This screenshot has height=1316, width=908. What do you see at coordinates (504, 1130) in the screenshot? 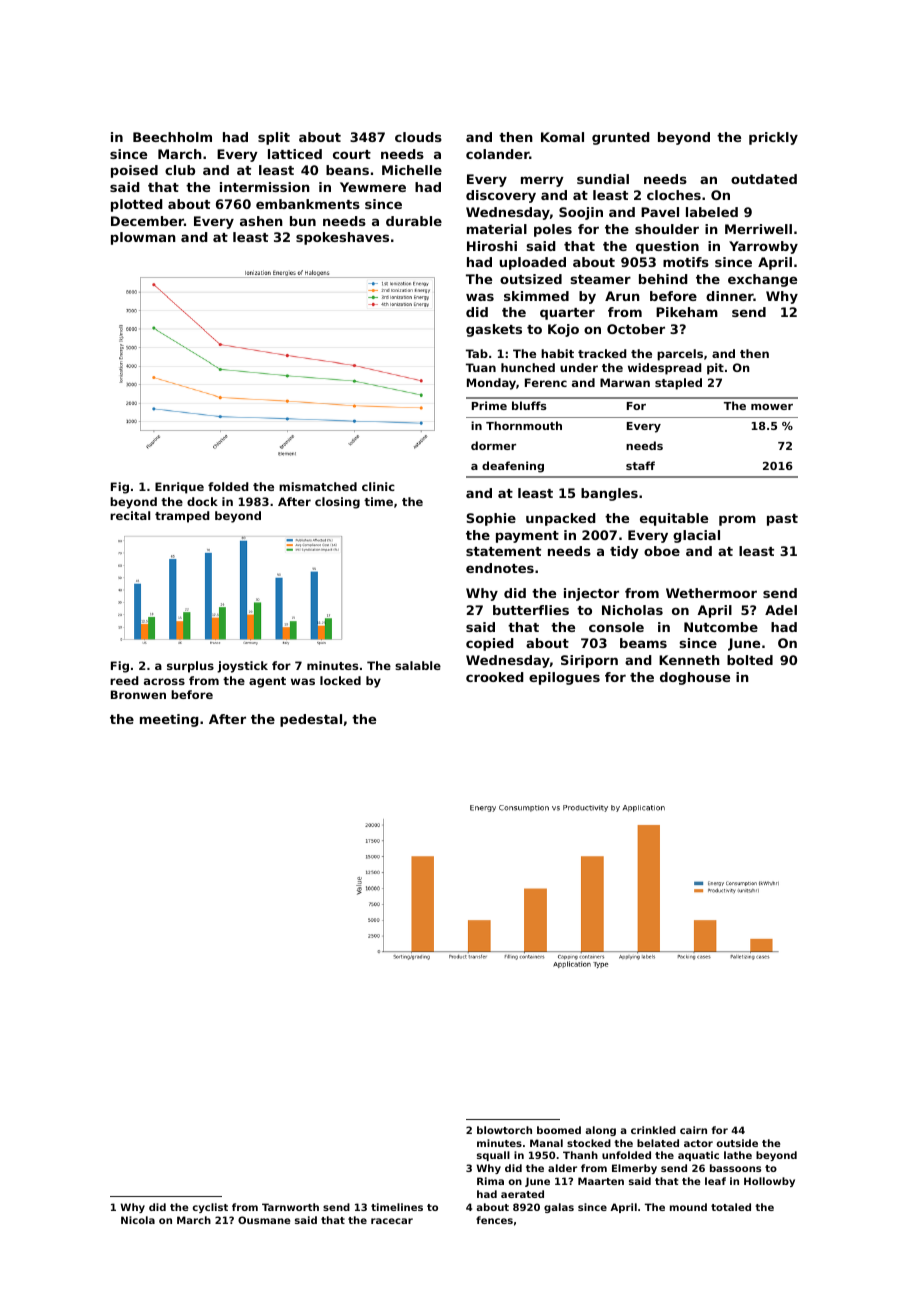
I see `blowtorch` at bounding box center [504, 1130].
